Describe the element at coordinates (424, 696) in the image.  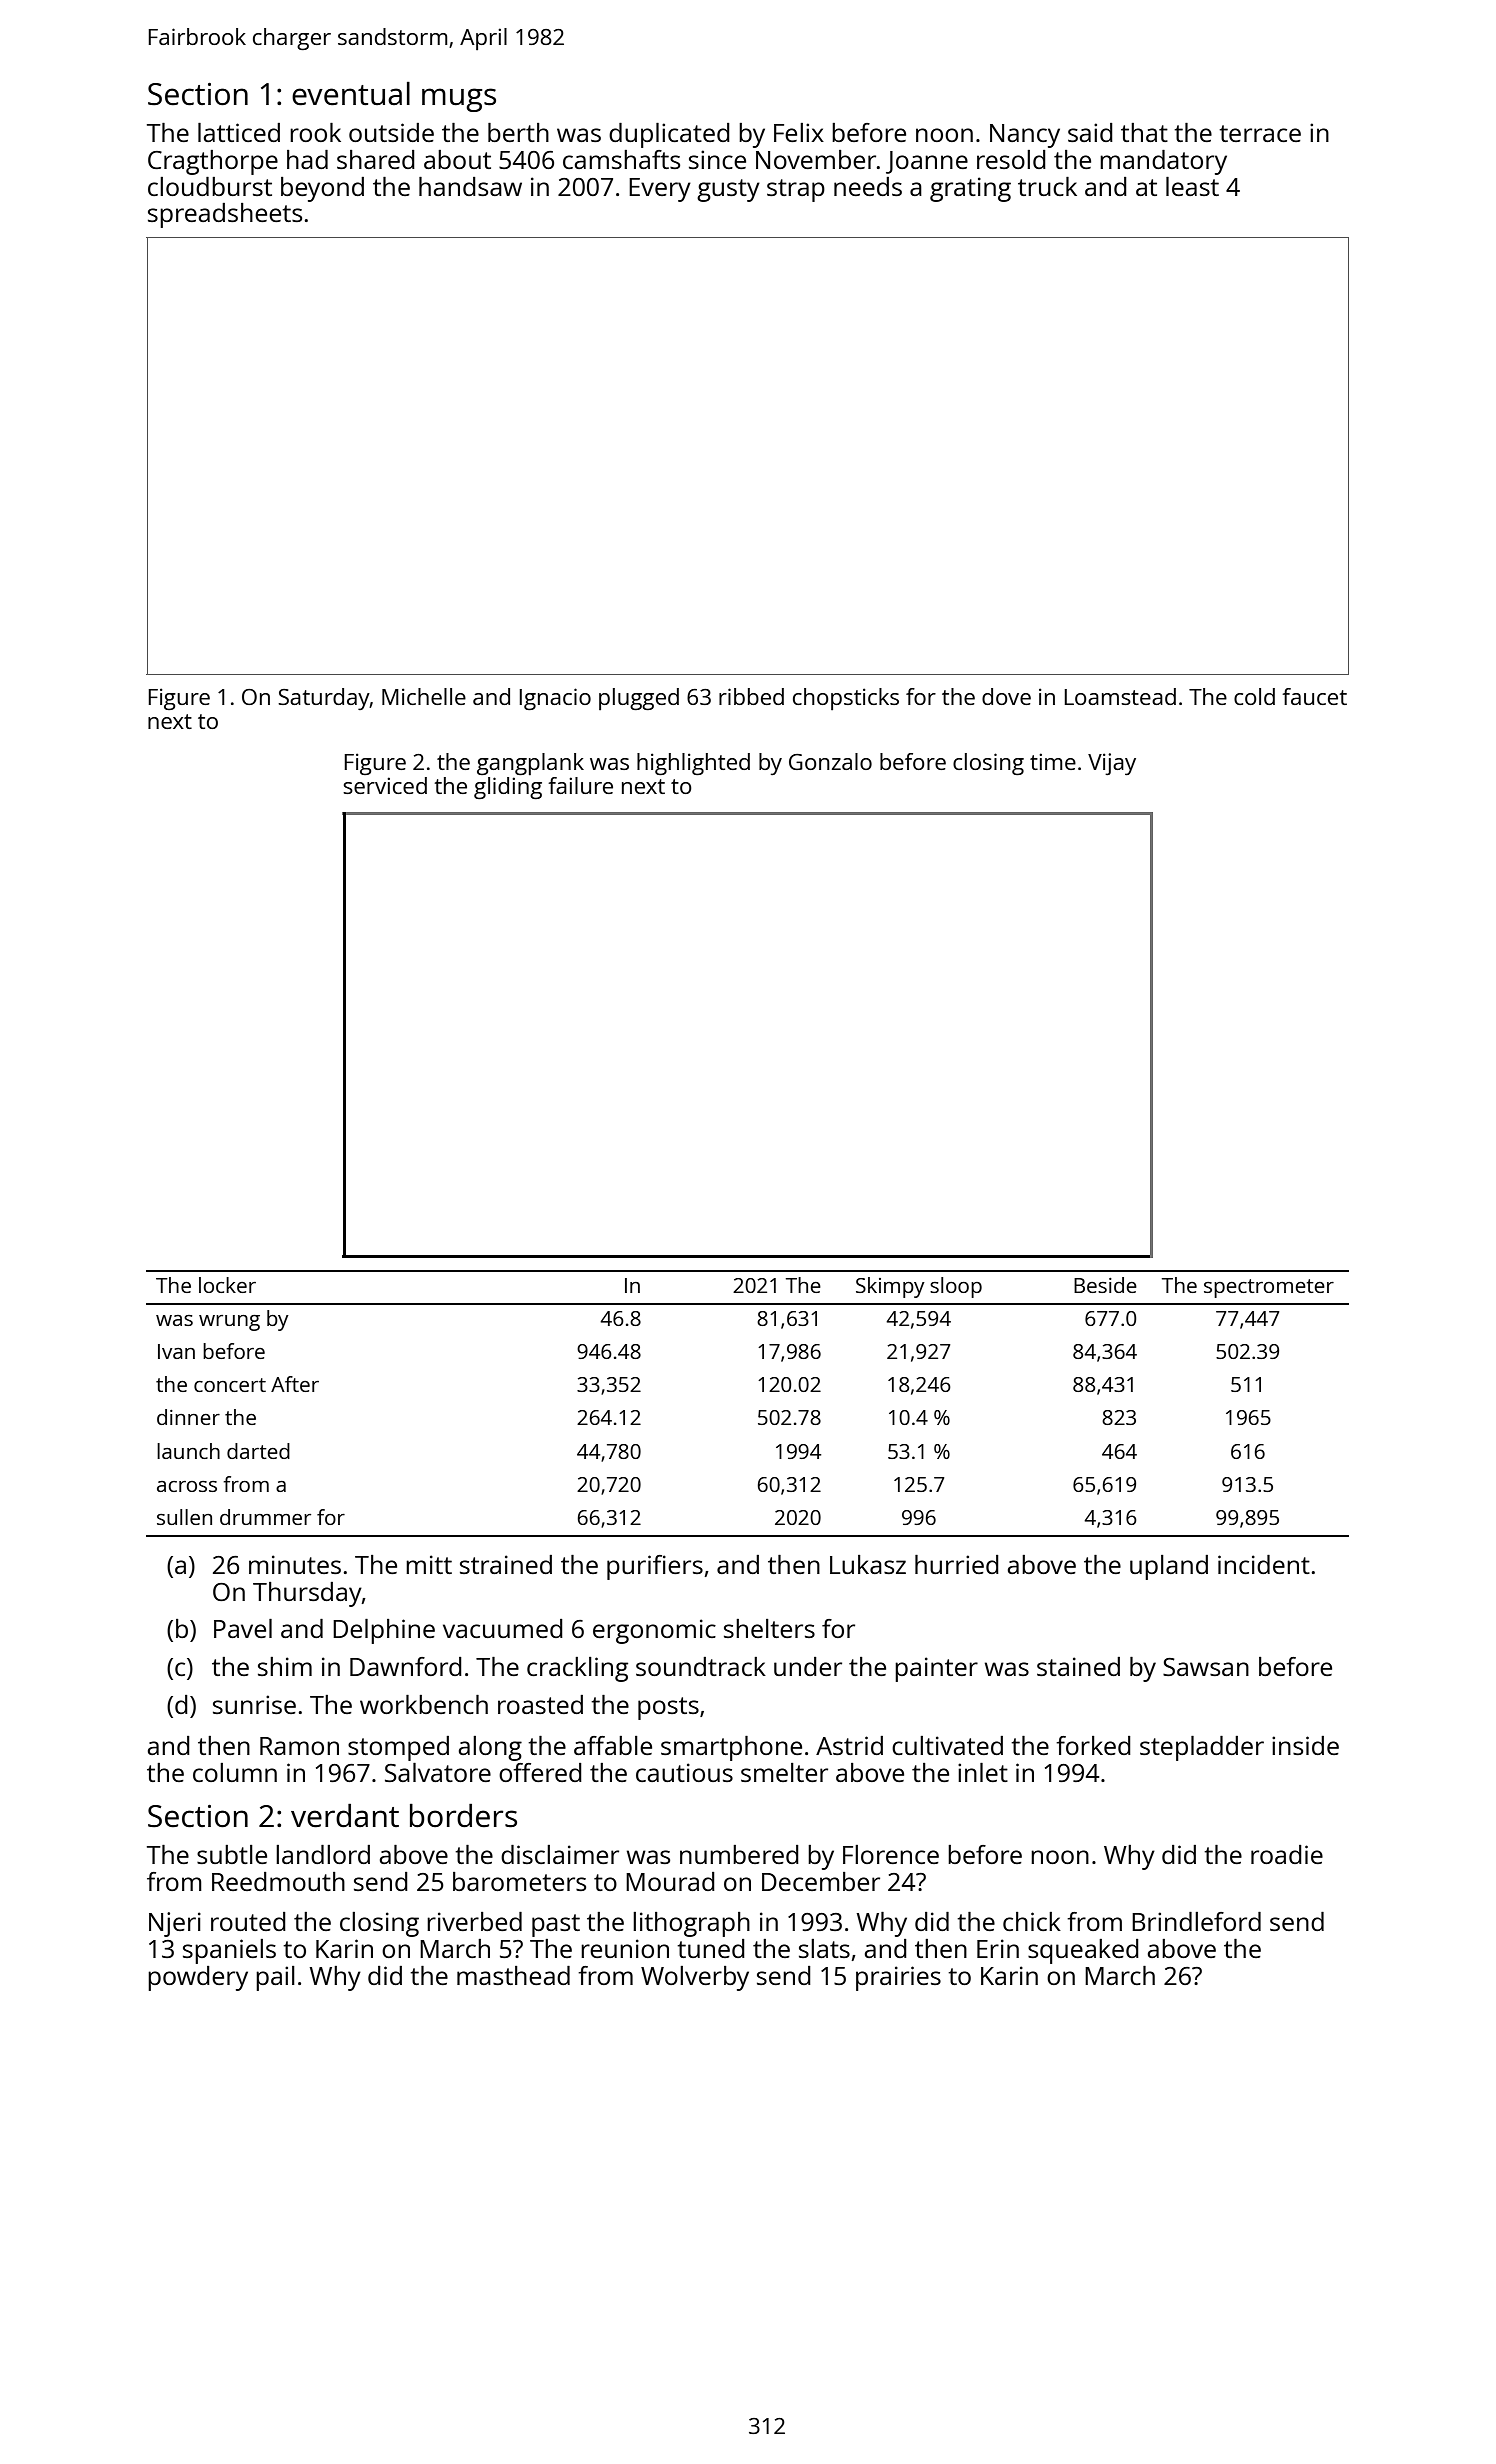
I see `Michelle` at that location.
